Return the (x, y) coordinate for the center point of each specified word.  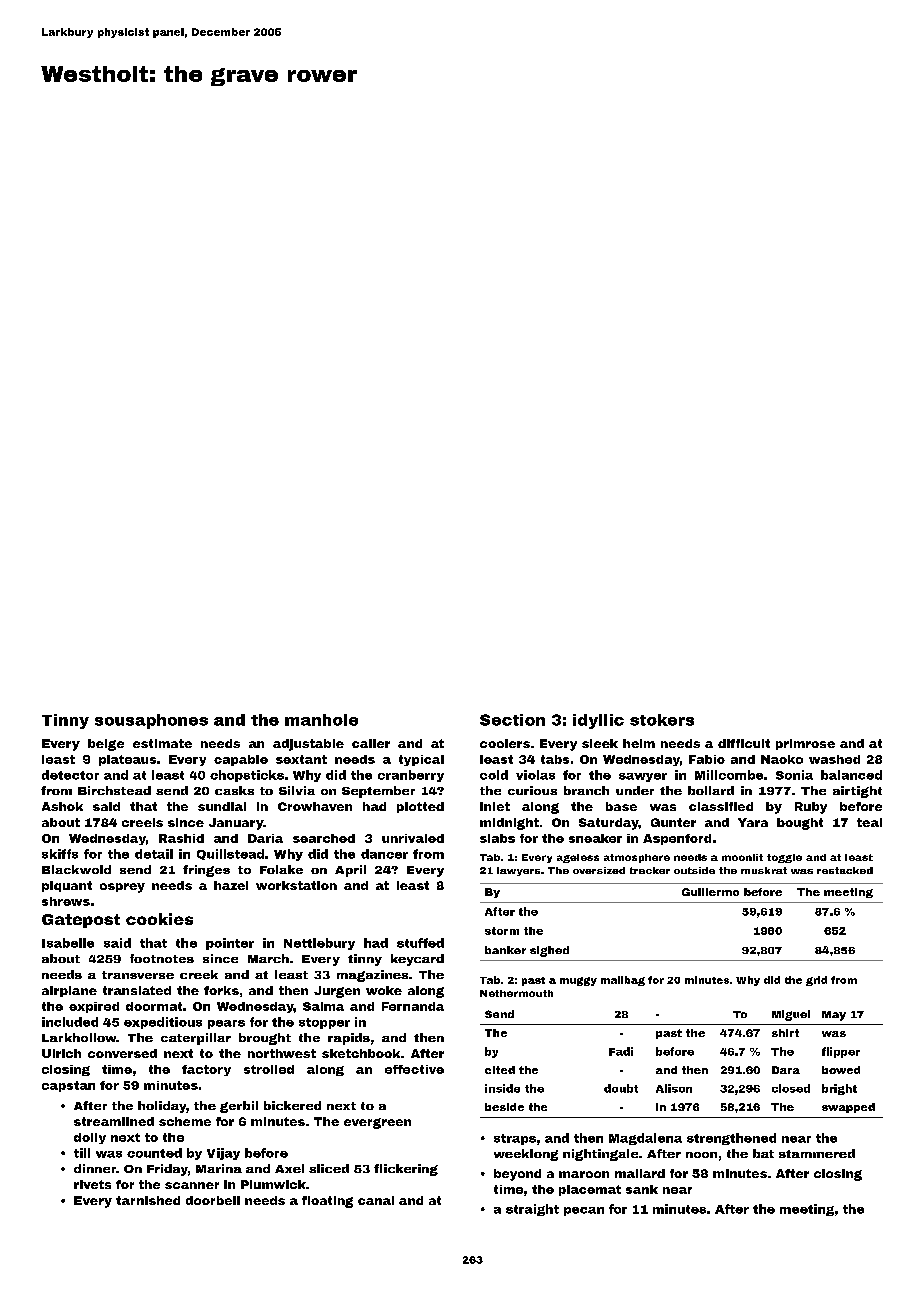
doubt (621, 1088)
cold (494, 775)
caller (371, 743)
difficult (744, 743)
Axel (289, 1168)
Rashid (181, 838)
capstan (68, 1086)
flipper (841, 1052)
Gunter (673, 822)
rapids (349, 1039)
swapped (848, 1108)
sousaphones (151, 721)
